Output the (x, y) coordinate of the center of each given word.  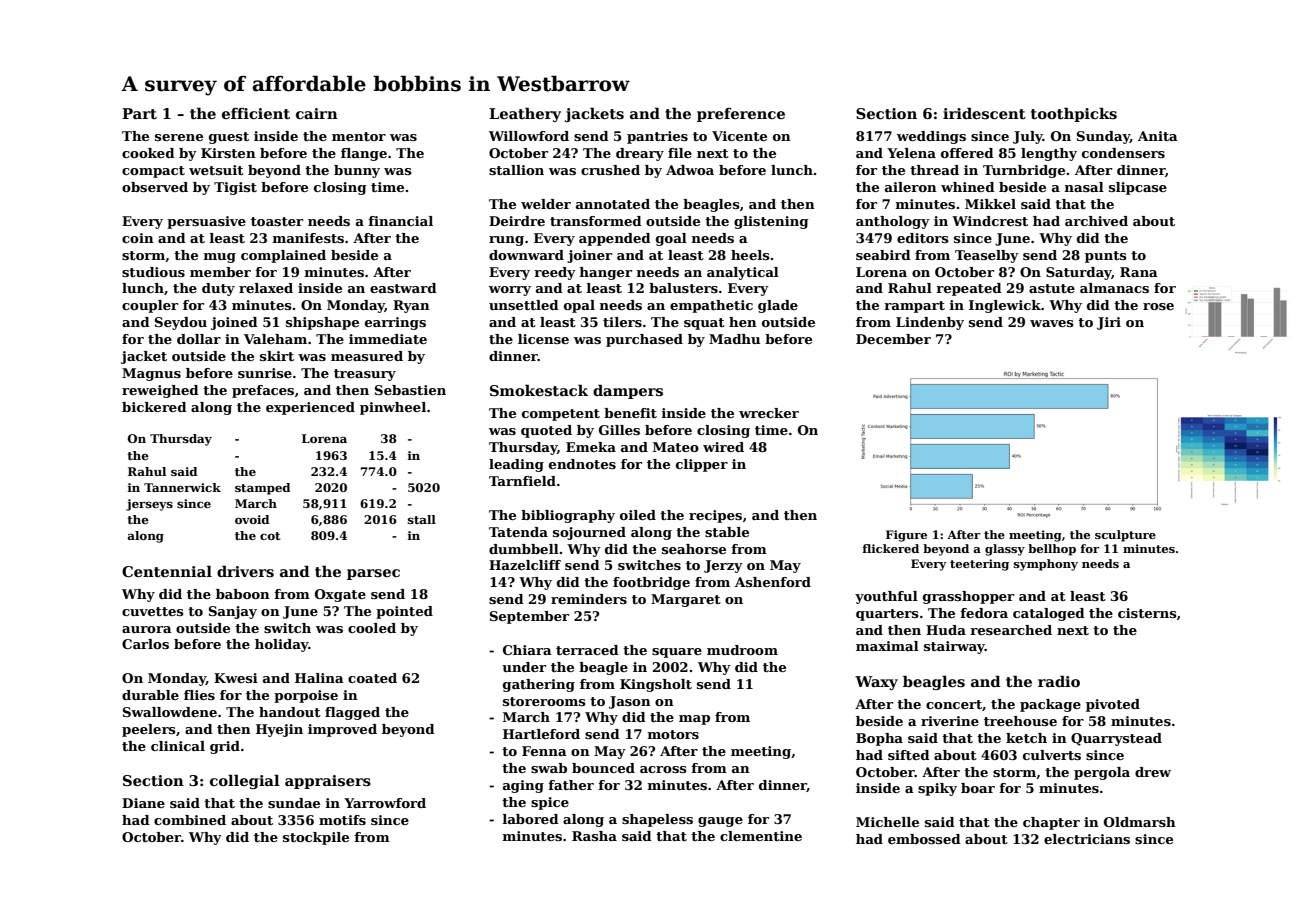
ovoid (252, 519)
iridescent (984, 113)
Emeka (591, 447)
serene (179, 137)
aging (523, 786)
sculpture (1125, 536)
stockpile (316, 838)
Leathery (525, 114)
